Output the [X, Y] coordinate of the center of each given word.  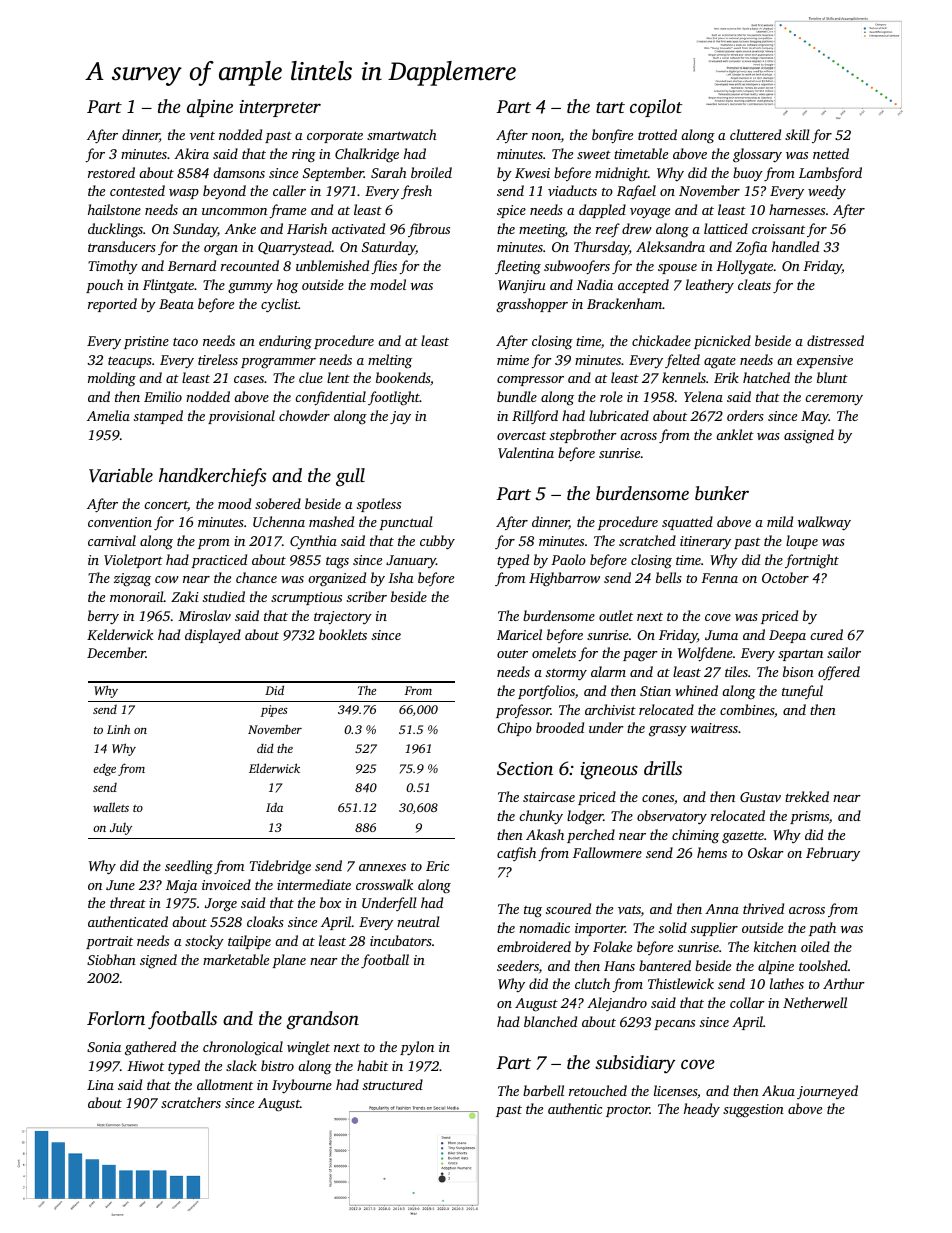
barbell [543, 1090]
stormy [566, 675]
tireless [218, 359]
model [388, 284]
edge [104, 769]
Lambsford [830, 174]
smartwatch [402, 134]
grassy [668, 731]
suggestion [753, 1111]
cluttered [755, 134]
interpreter [280, 108]
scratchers [191, 1102]
